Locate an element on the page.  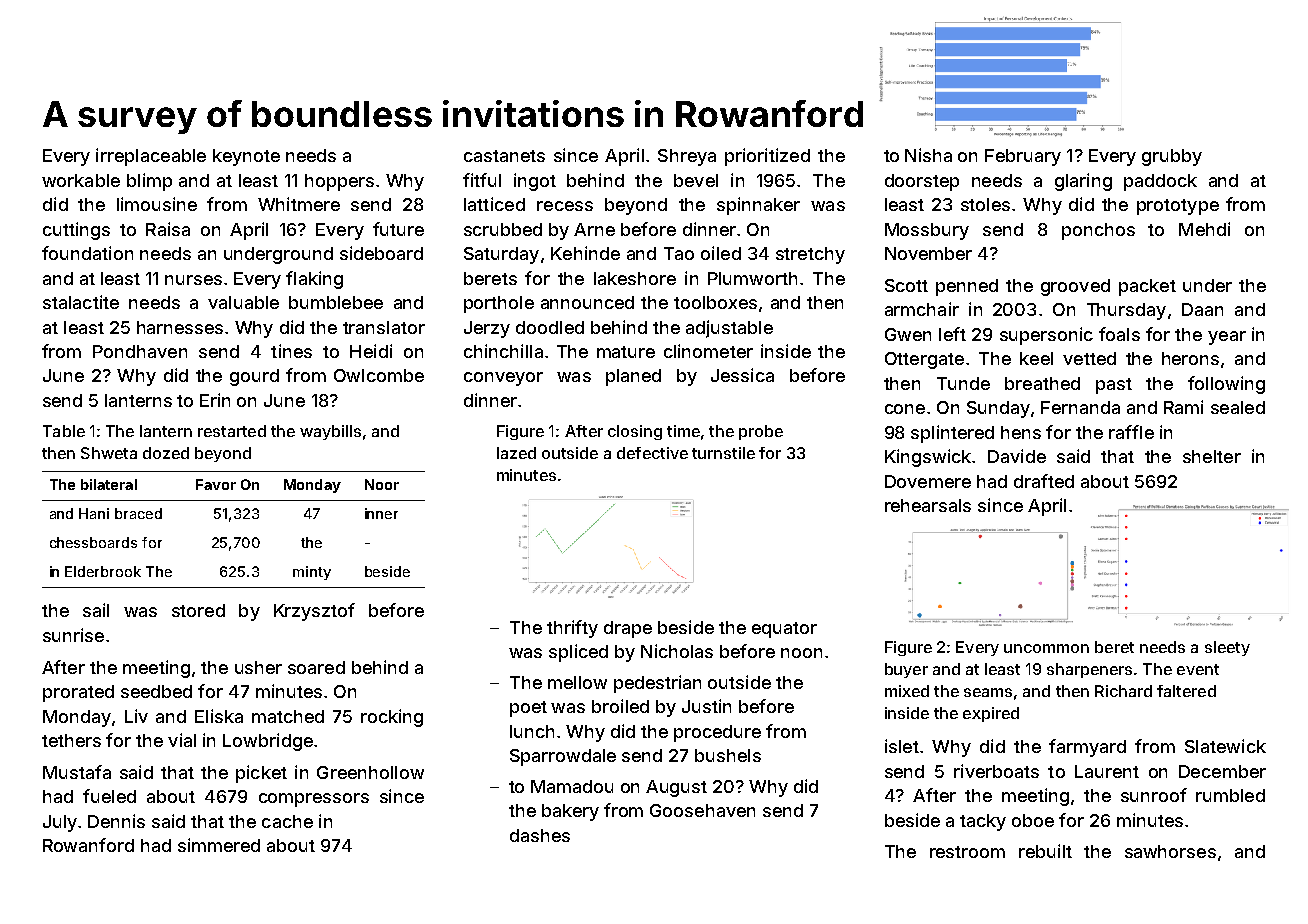
cuttings is located at coordinates (76, 231).
